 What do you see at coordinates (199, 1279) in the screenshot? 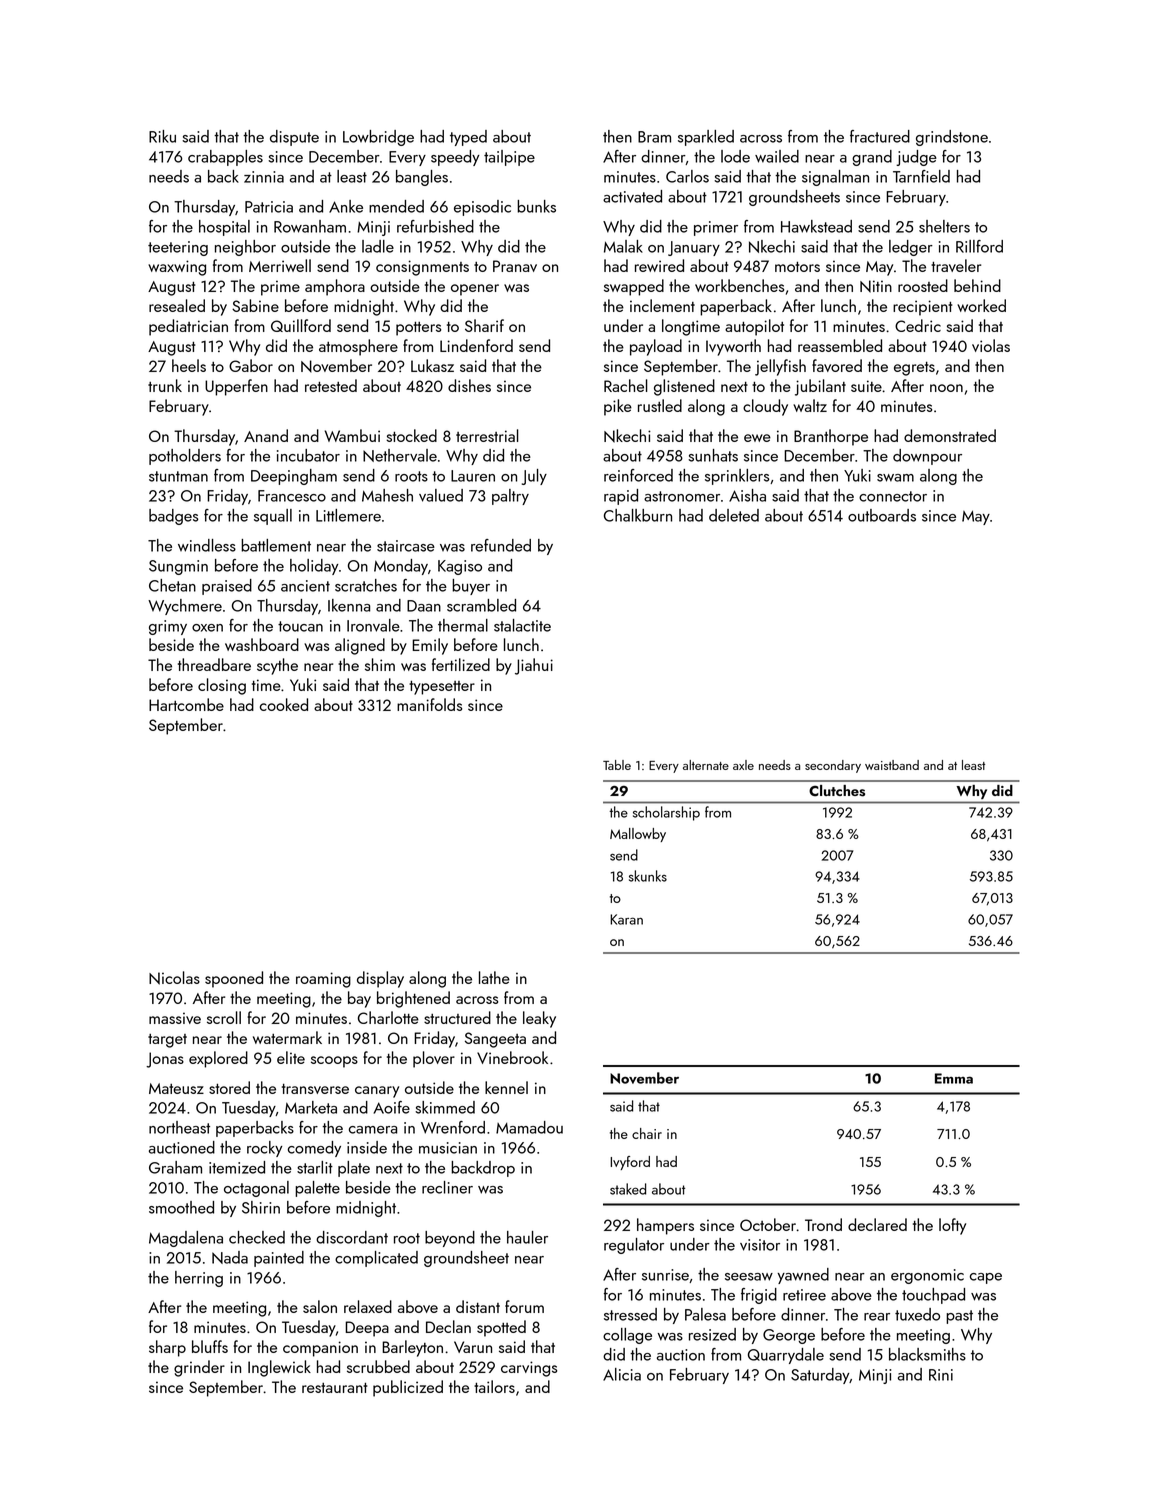
I see `herring` at bounding box center [199, 1279].
